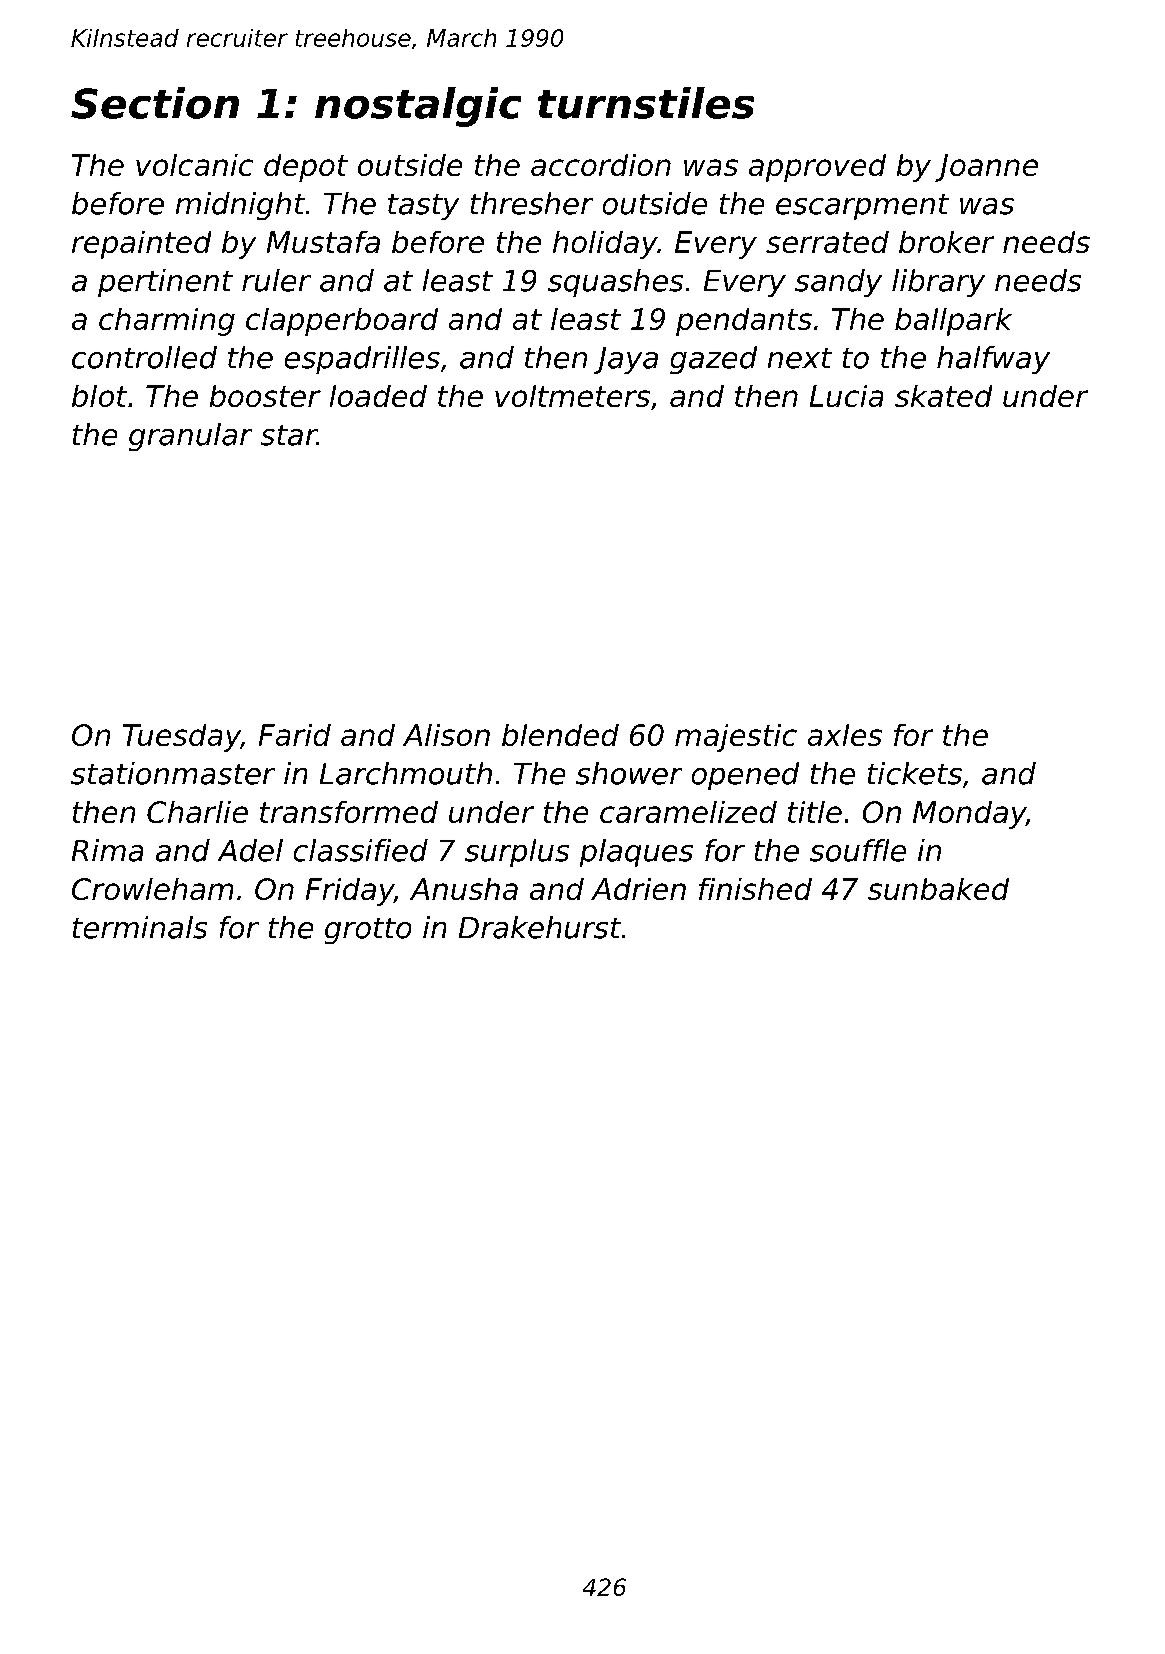 The image size is (1165, 1654). I want to click on nostalgic, so click(418, 107).
